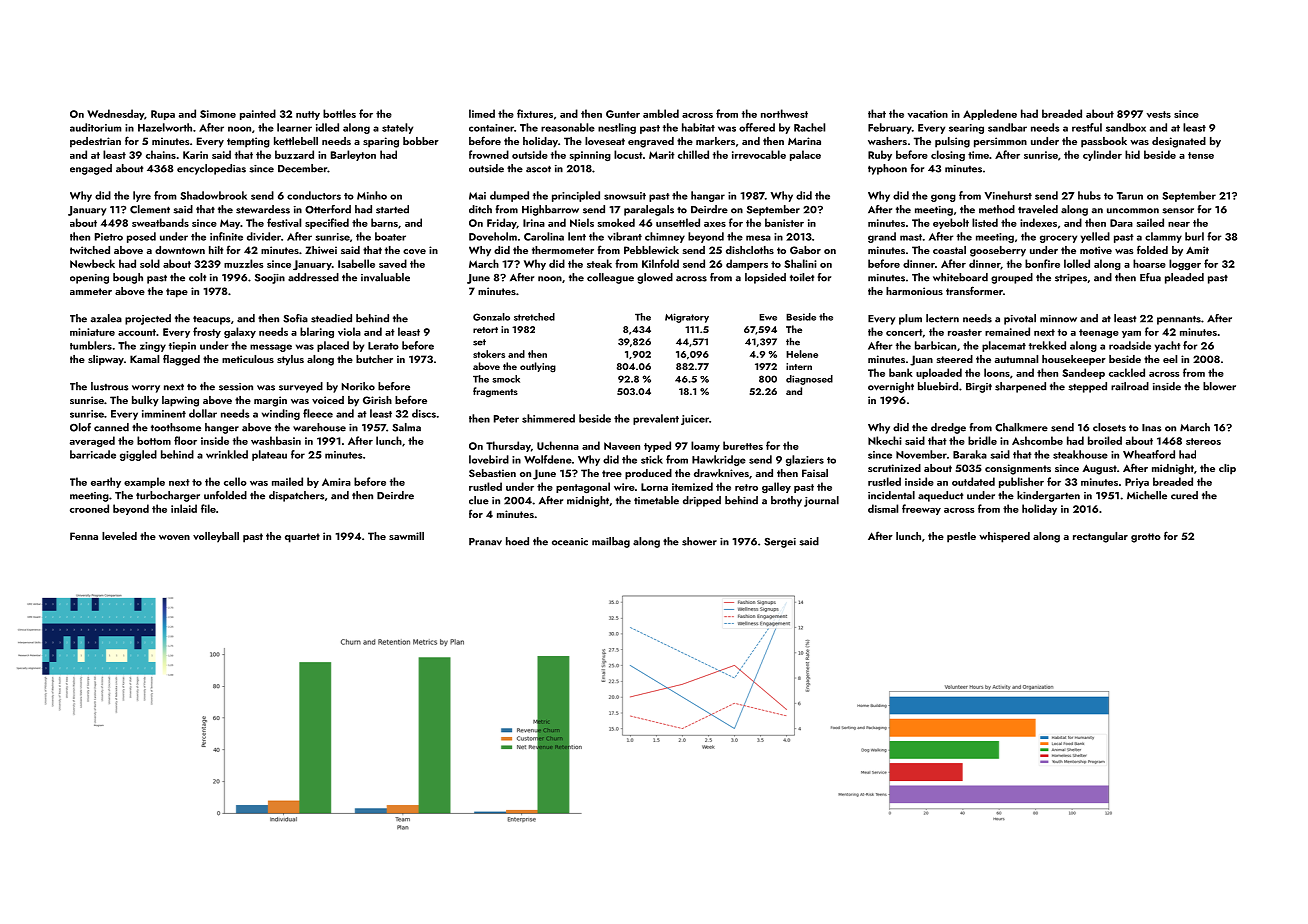 This screenshot has width=1308, height=924. Describe the element at coordinates (1130, 196) in the screenshot. I see `Tarun` at that location.
